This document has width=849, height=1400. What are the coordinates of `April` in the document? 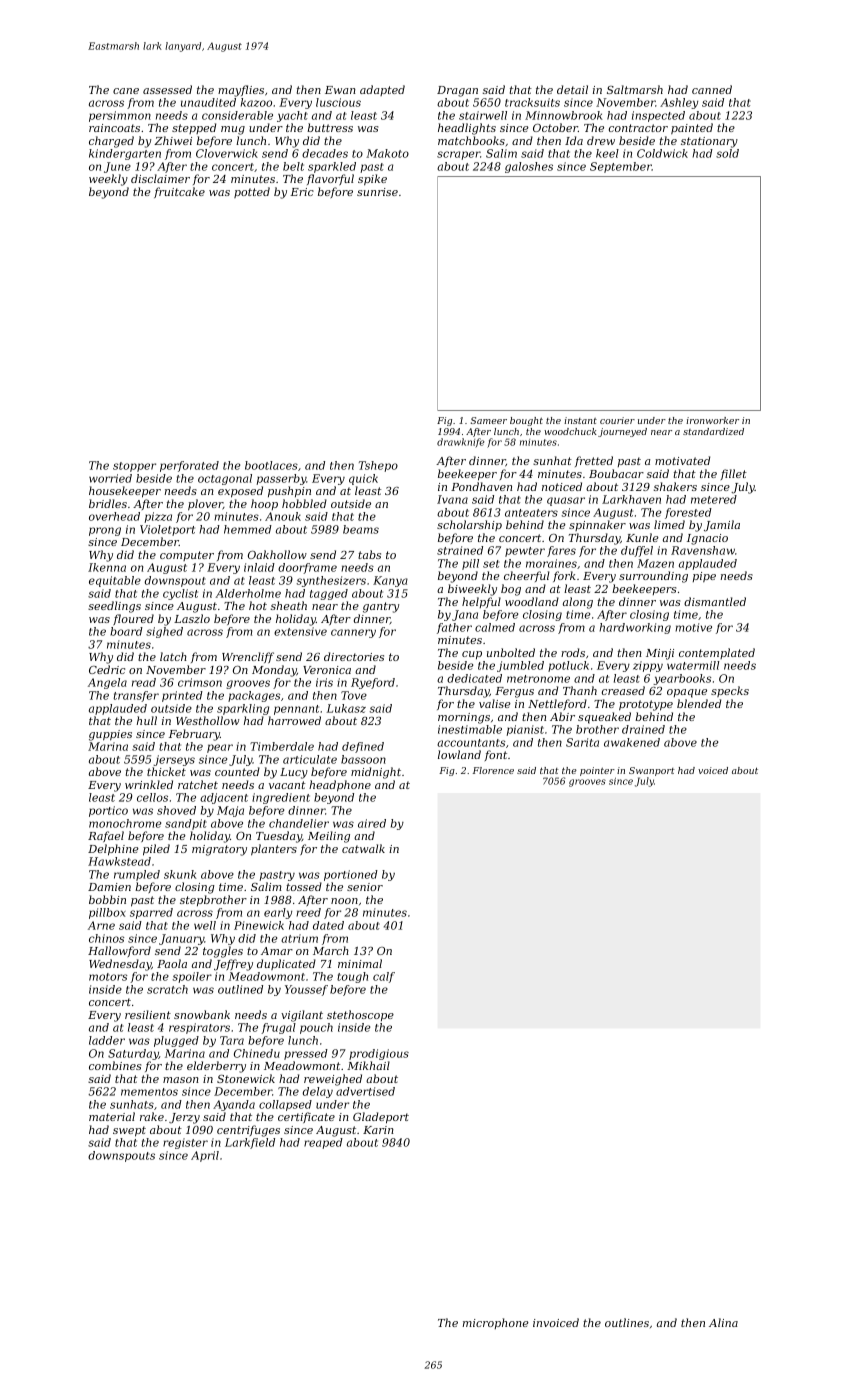 It's located at (205, 1156).
